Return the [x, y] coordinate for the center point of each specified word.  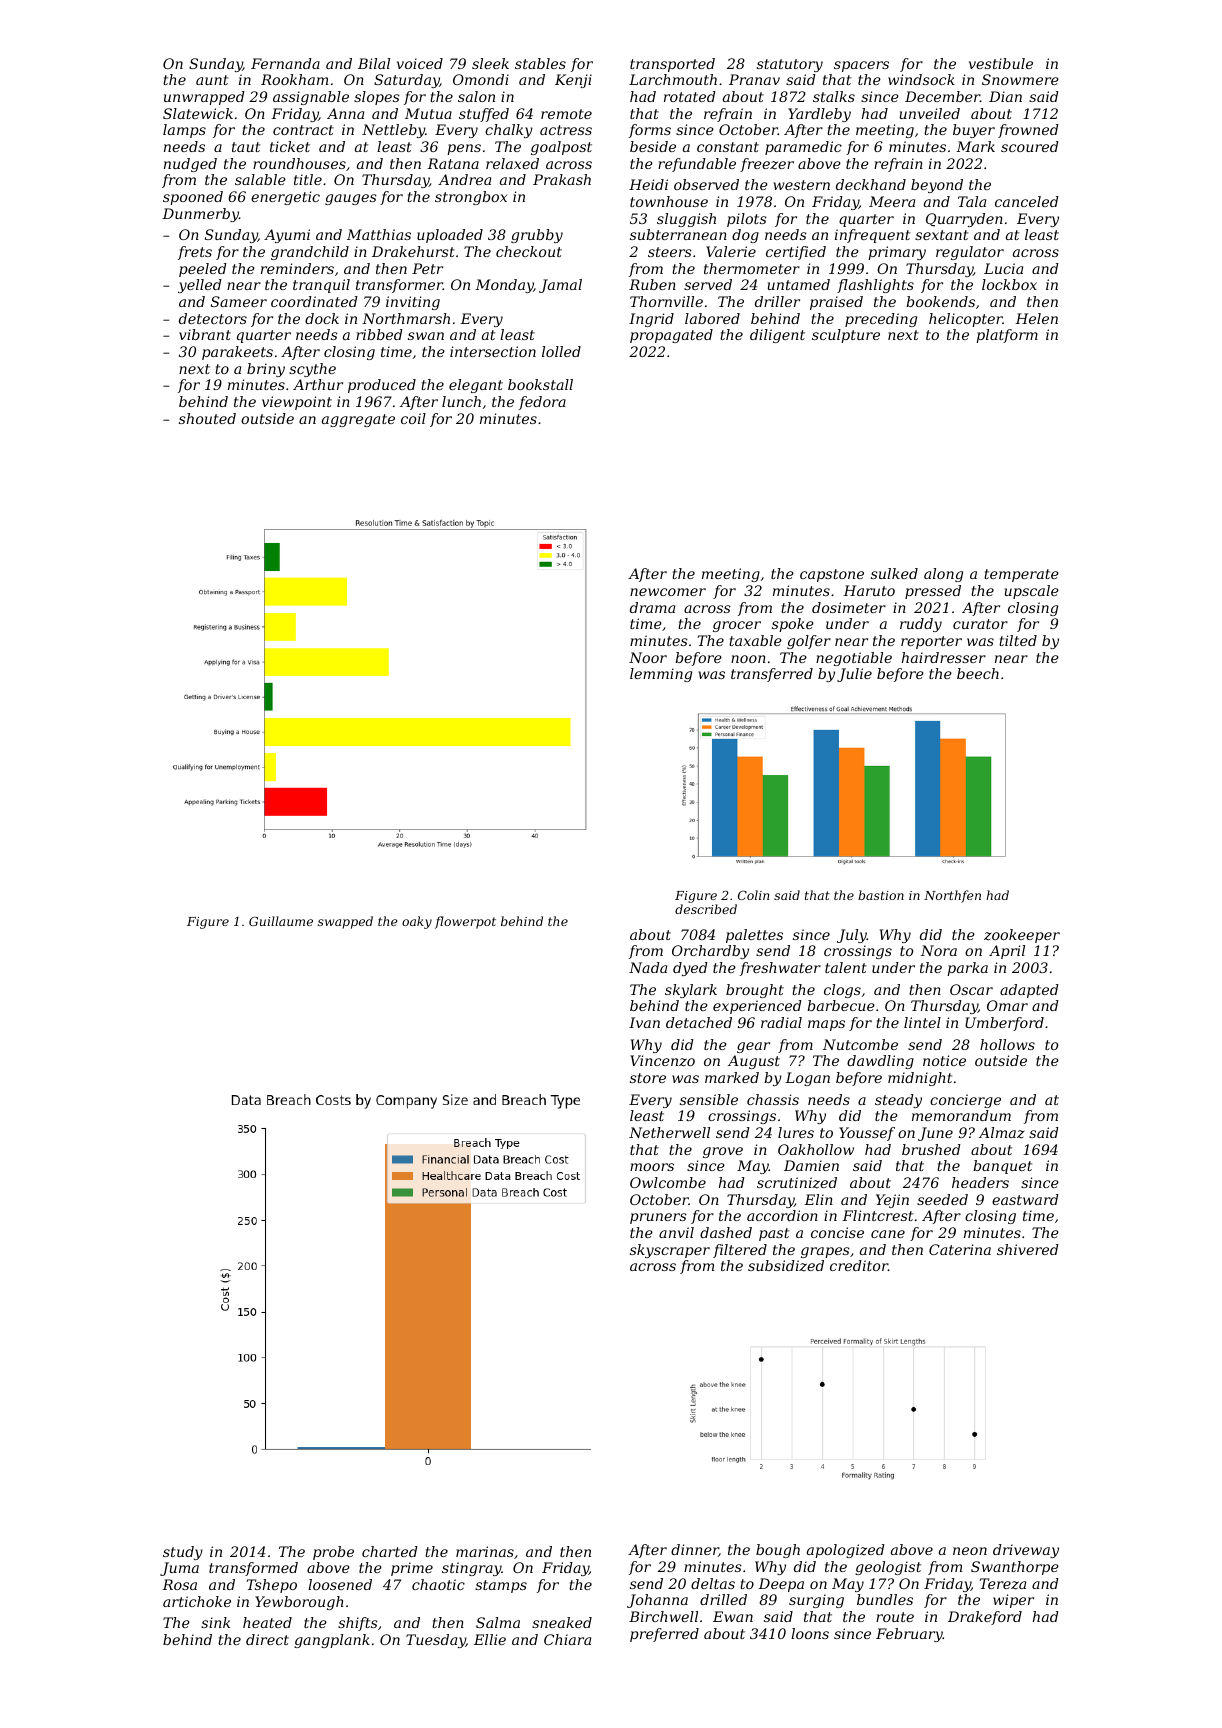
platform [1007, 336]
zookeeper [1022, 936]
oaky [417, 922]
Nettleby [393, 131]
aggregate [358, 420]
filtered [740, 1251]
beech [978, 673]
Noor [648, 657]
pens [464, 149]
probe [333, 1553]
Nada [648, 967]
